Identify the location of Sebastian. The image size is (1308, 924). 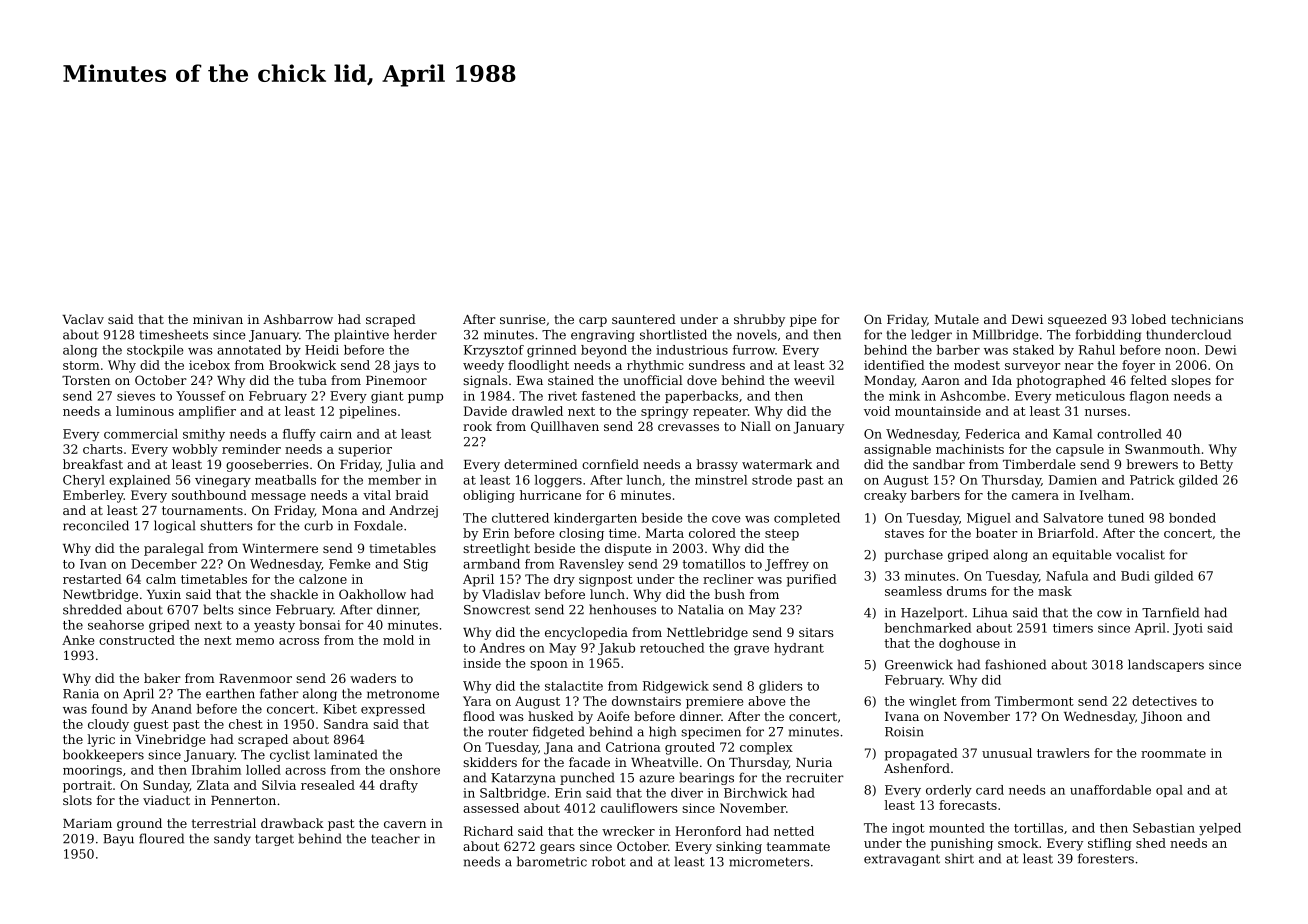
(1164, 828).
